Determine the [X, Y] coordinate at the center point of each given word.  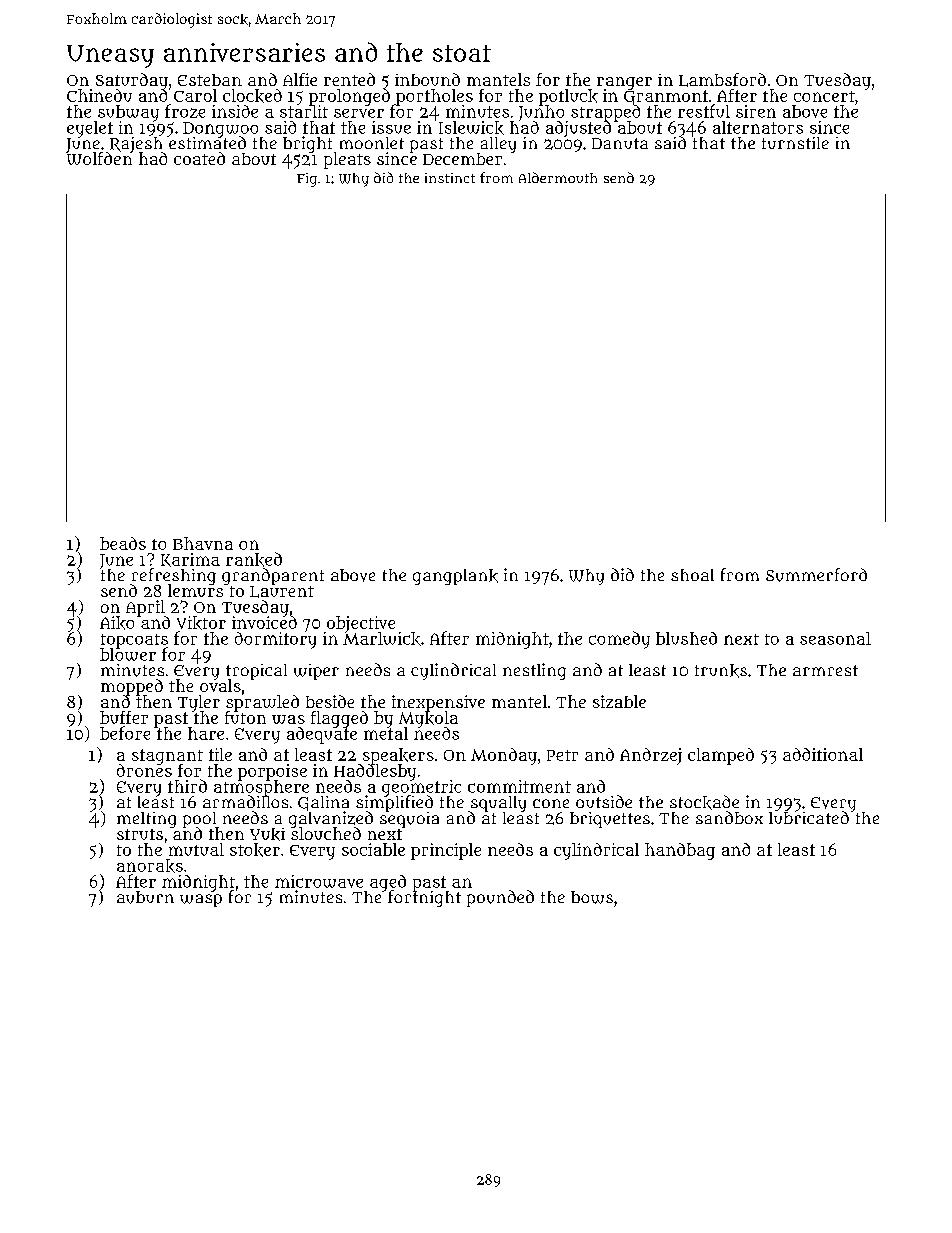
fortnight [424, 899]
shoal [692, 575]
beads [123, 543]
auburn [145, 897]
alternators [758, 127]
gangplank [455, 577]
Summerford [816, 575]
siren [756, 111]
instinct [450, 178]
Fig [307, 180]
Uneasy [110, 56]
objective [361, 624]
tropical [256, 672]
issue [391, 127]
